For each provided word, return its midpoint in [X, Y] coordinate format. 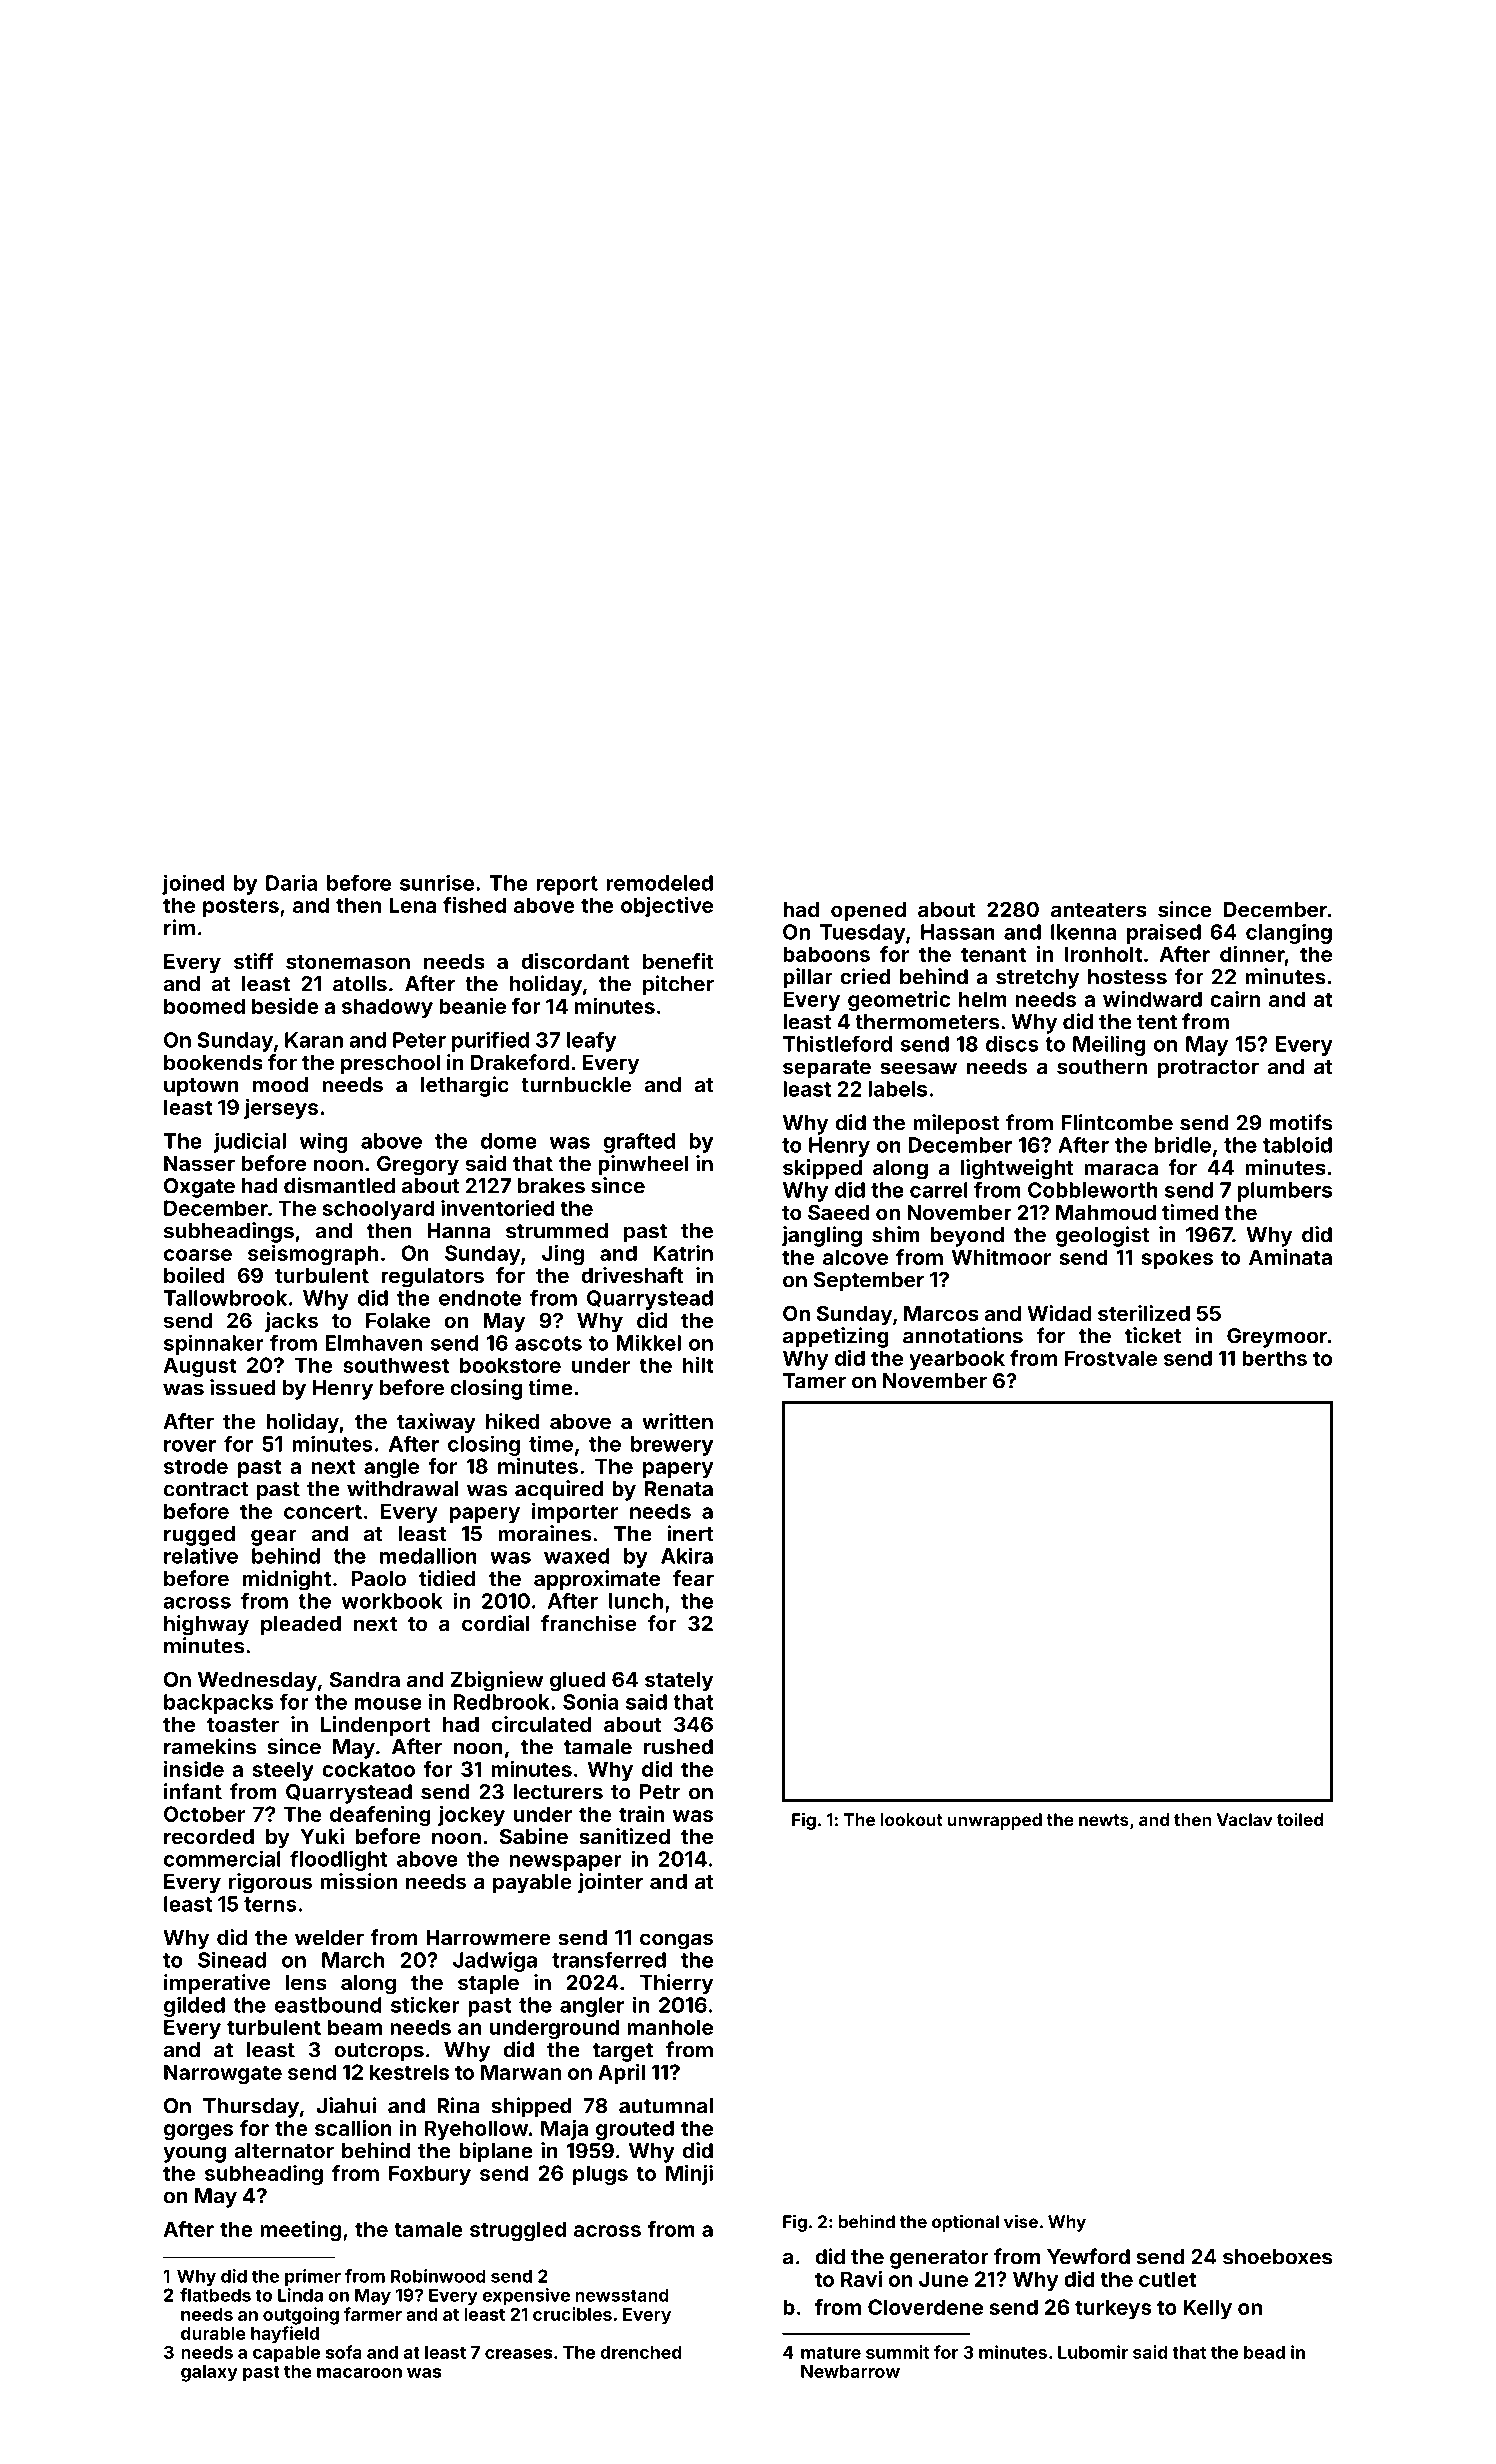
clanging [1289, 933]
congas [676, 1941]
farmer [373, 2314]
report [567, 885]
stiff [254, 961]
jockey [471, 1816]
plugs [600, 2175]
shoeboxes [1277, 2257]
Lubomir [1093, 2352]
